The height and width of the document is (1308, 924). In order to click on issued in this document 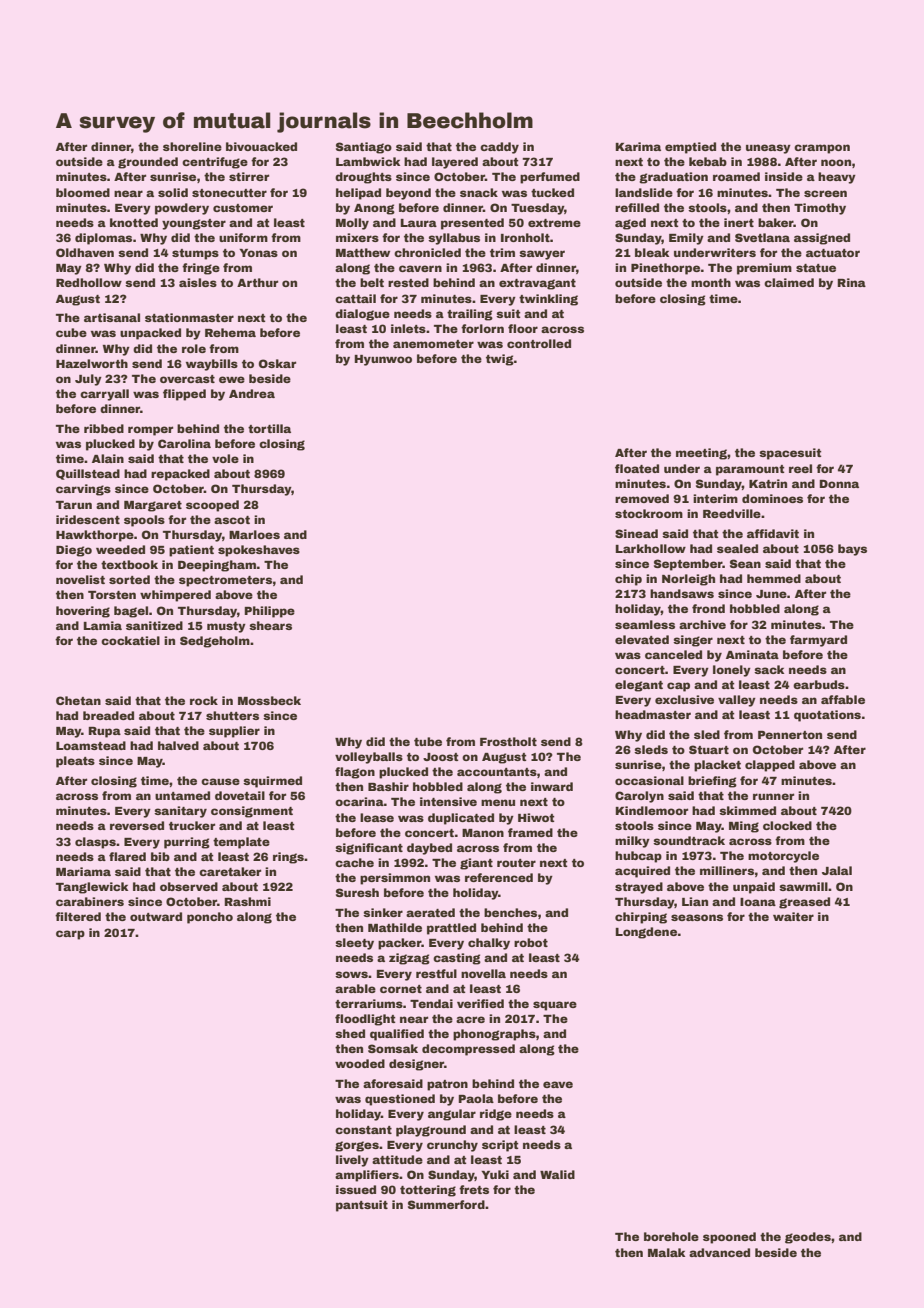, I will do `click(356, 1189)`.
